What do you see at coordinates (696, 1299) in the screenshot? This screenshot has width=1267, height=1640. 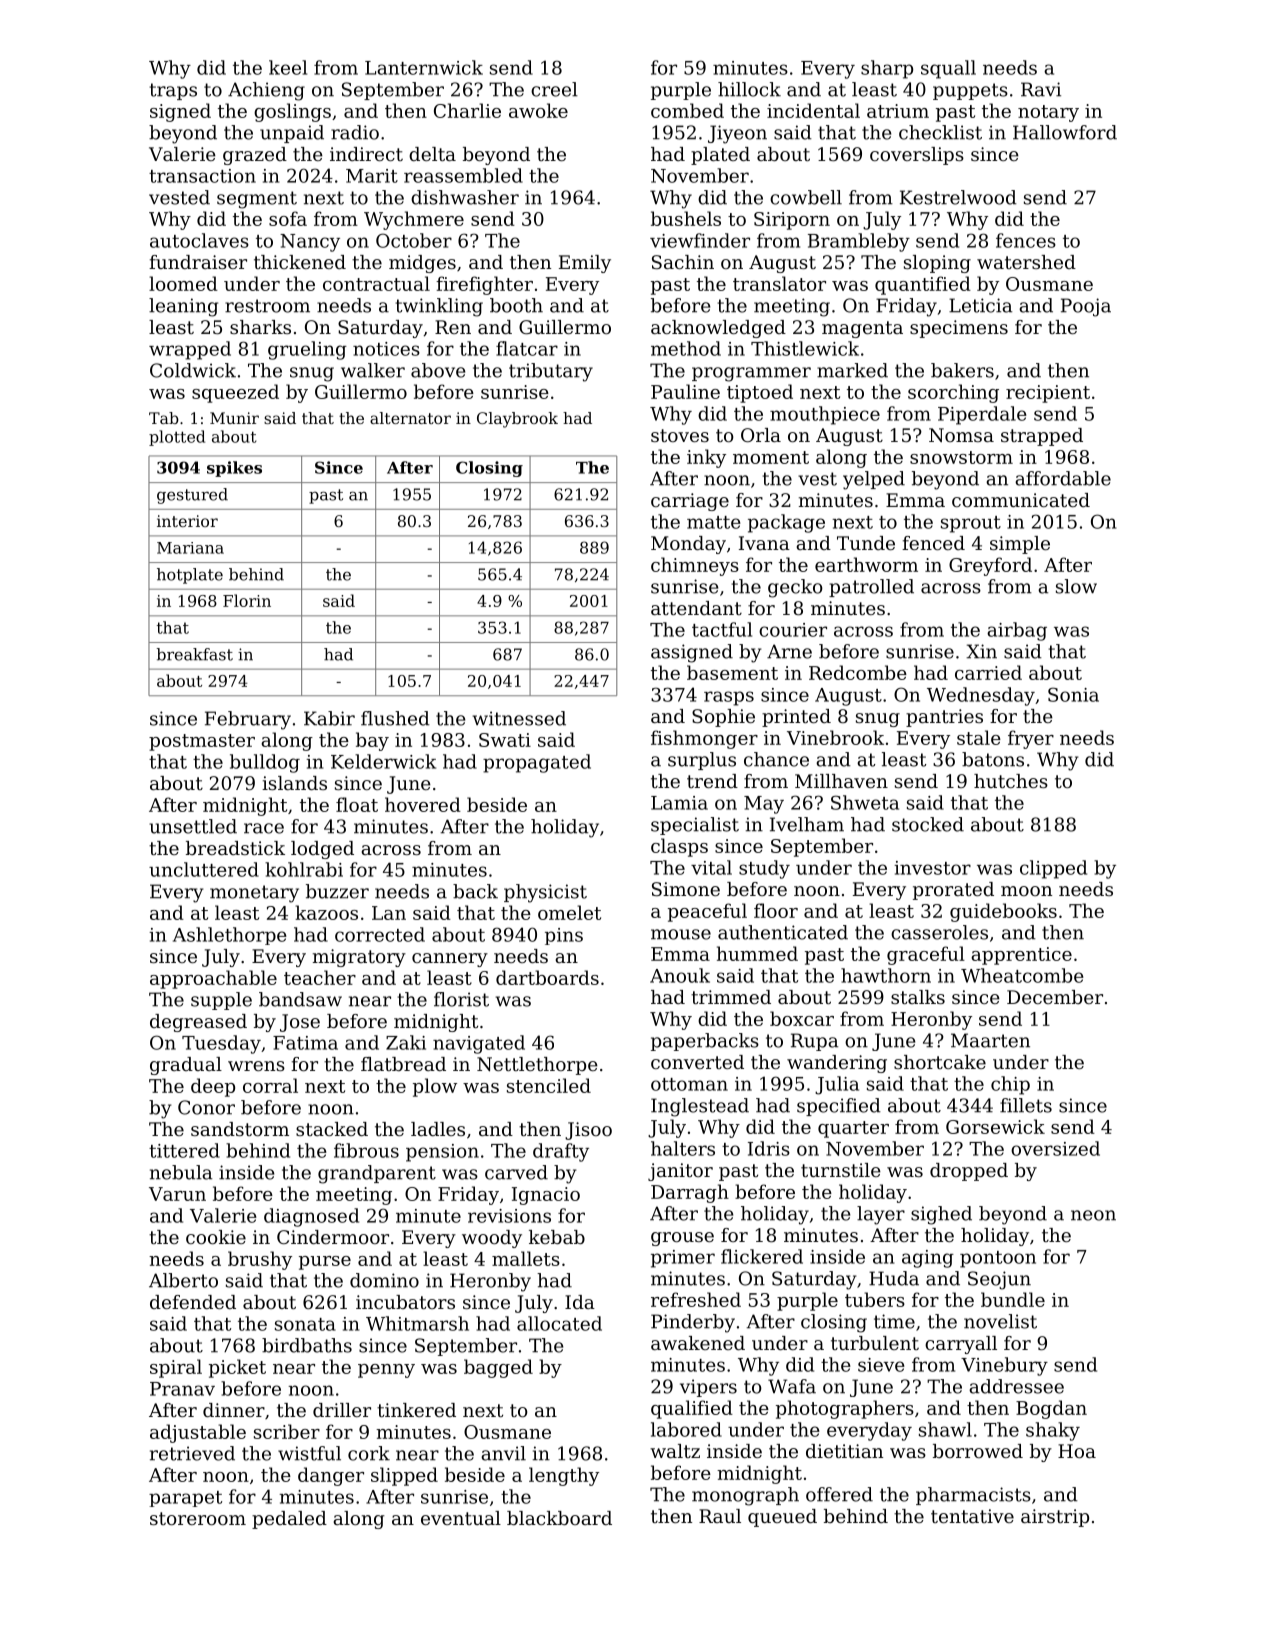 I see `refreshed` at bounding box center [696, 1299].
